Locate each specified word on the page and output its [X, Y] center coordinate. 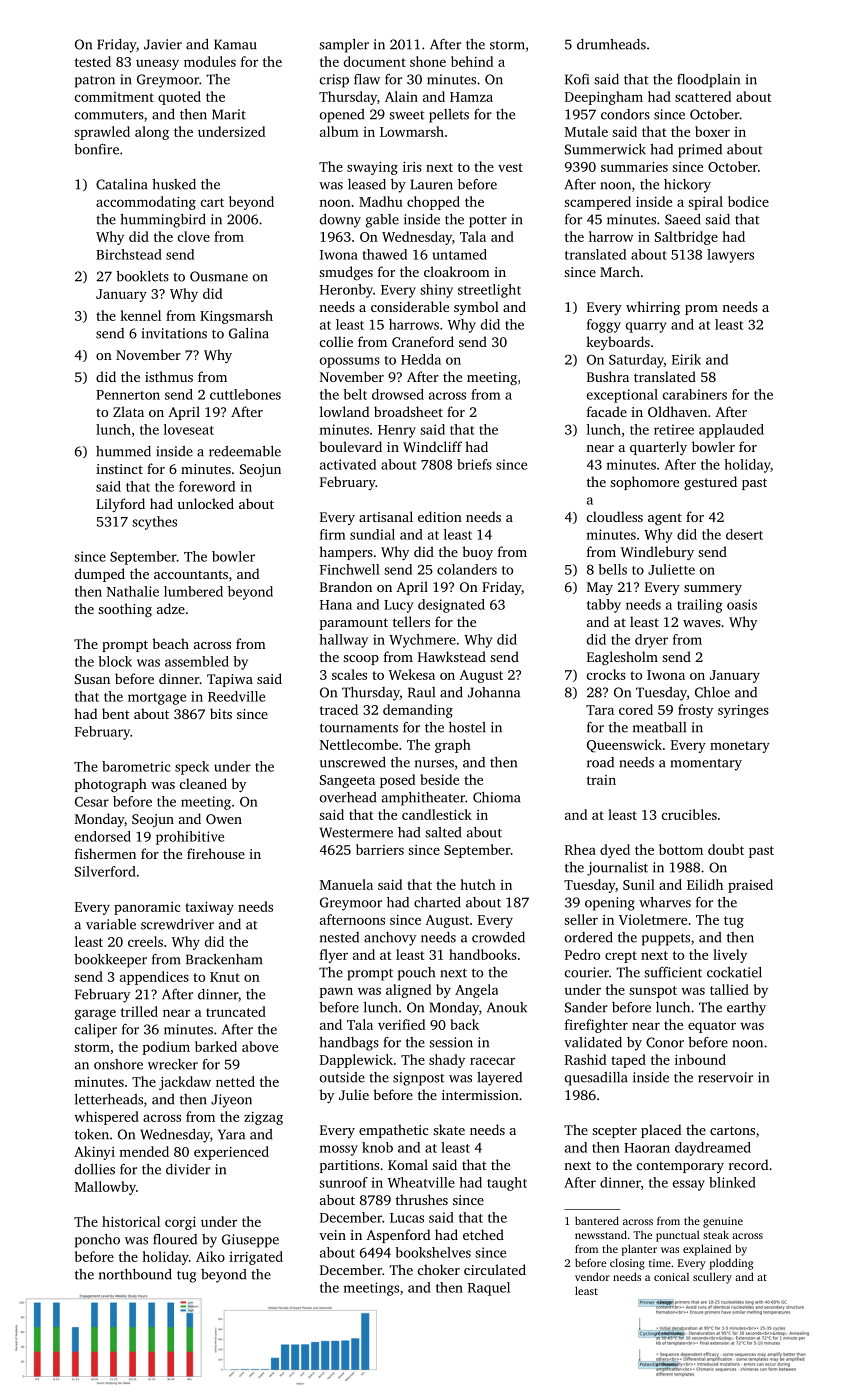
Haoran [647, 1148]
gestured [710, 483]
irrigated [256, 1258]
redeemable [245, 451]
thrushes [422, 1199]
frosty [695, 711]
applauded [731, 431]
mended [144, 1151]
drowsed [398, 394]
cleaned [203, 783]
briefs [474, 464]
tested [93, 61]
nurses [434, 764]
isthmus [169, 376]
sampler [344, 46]
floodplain [708, 81]
